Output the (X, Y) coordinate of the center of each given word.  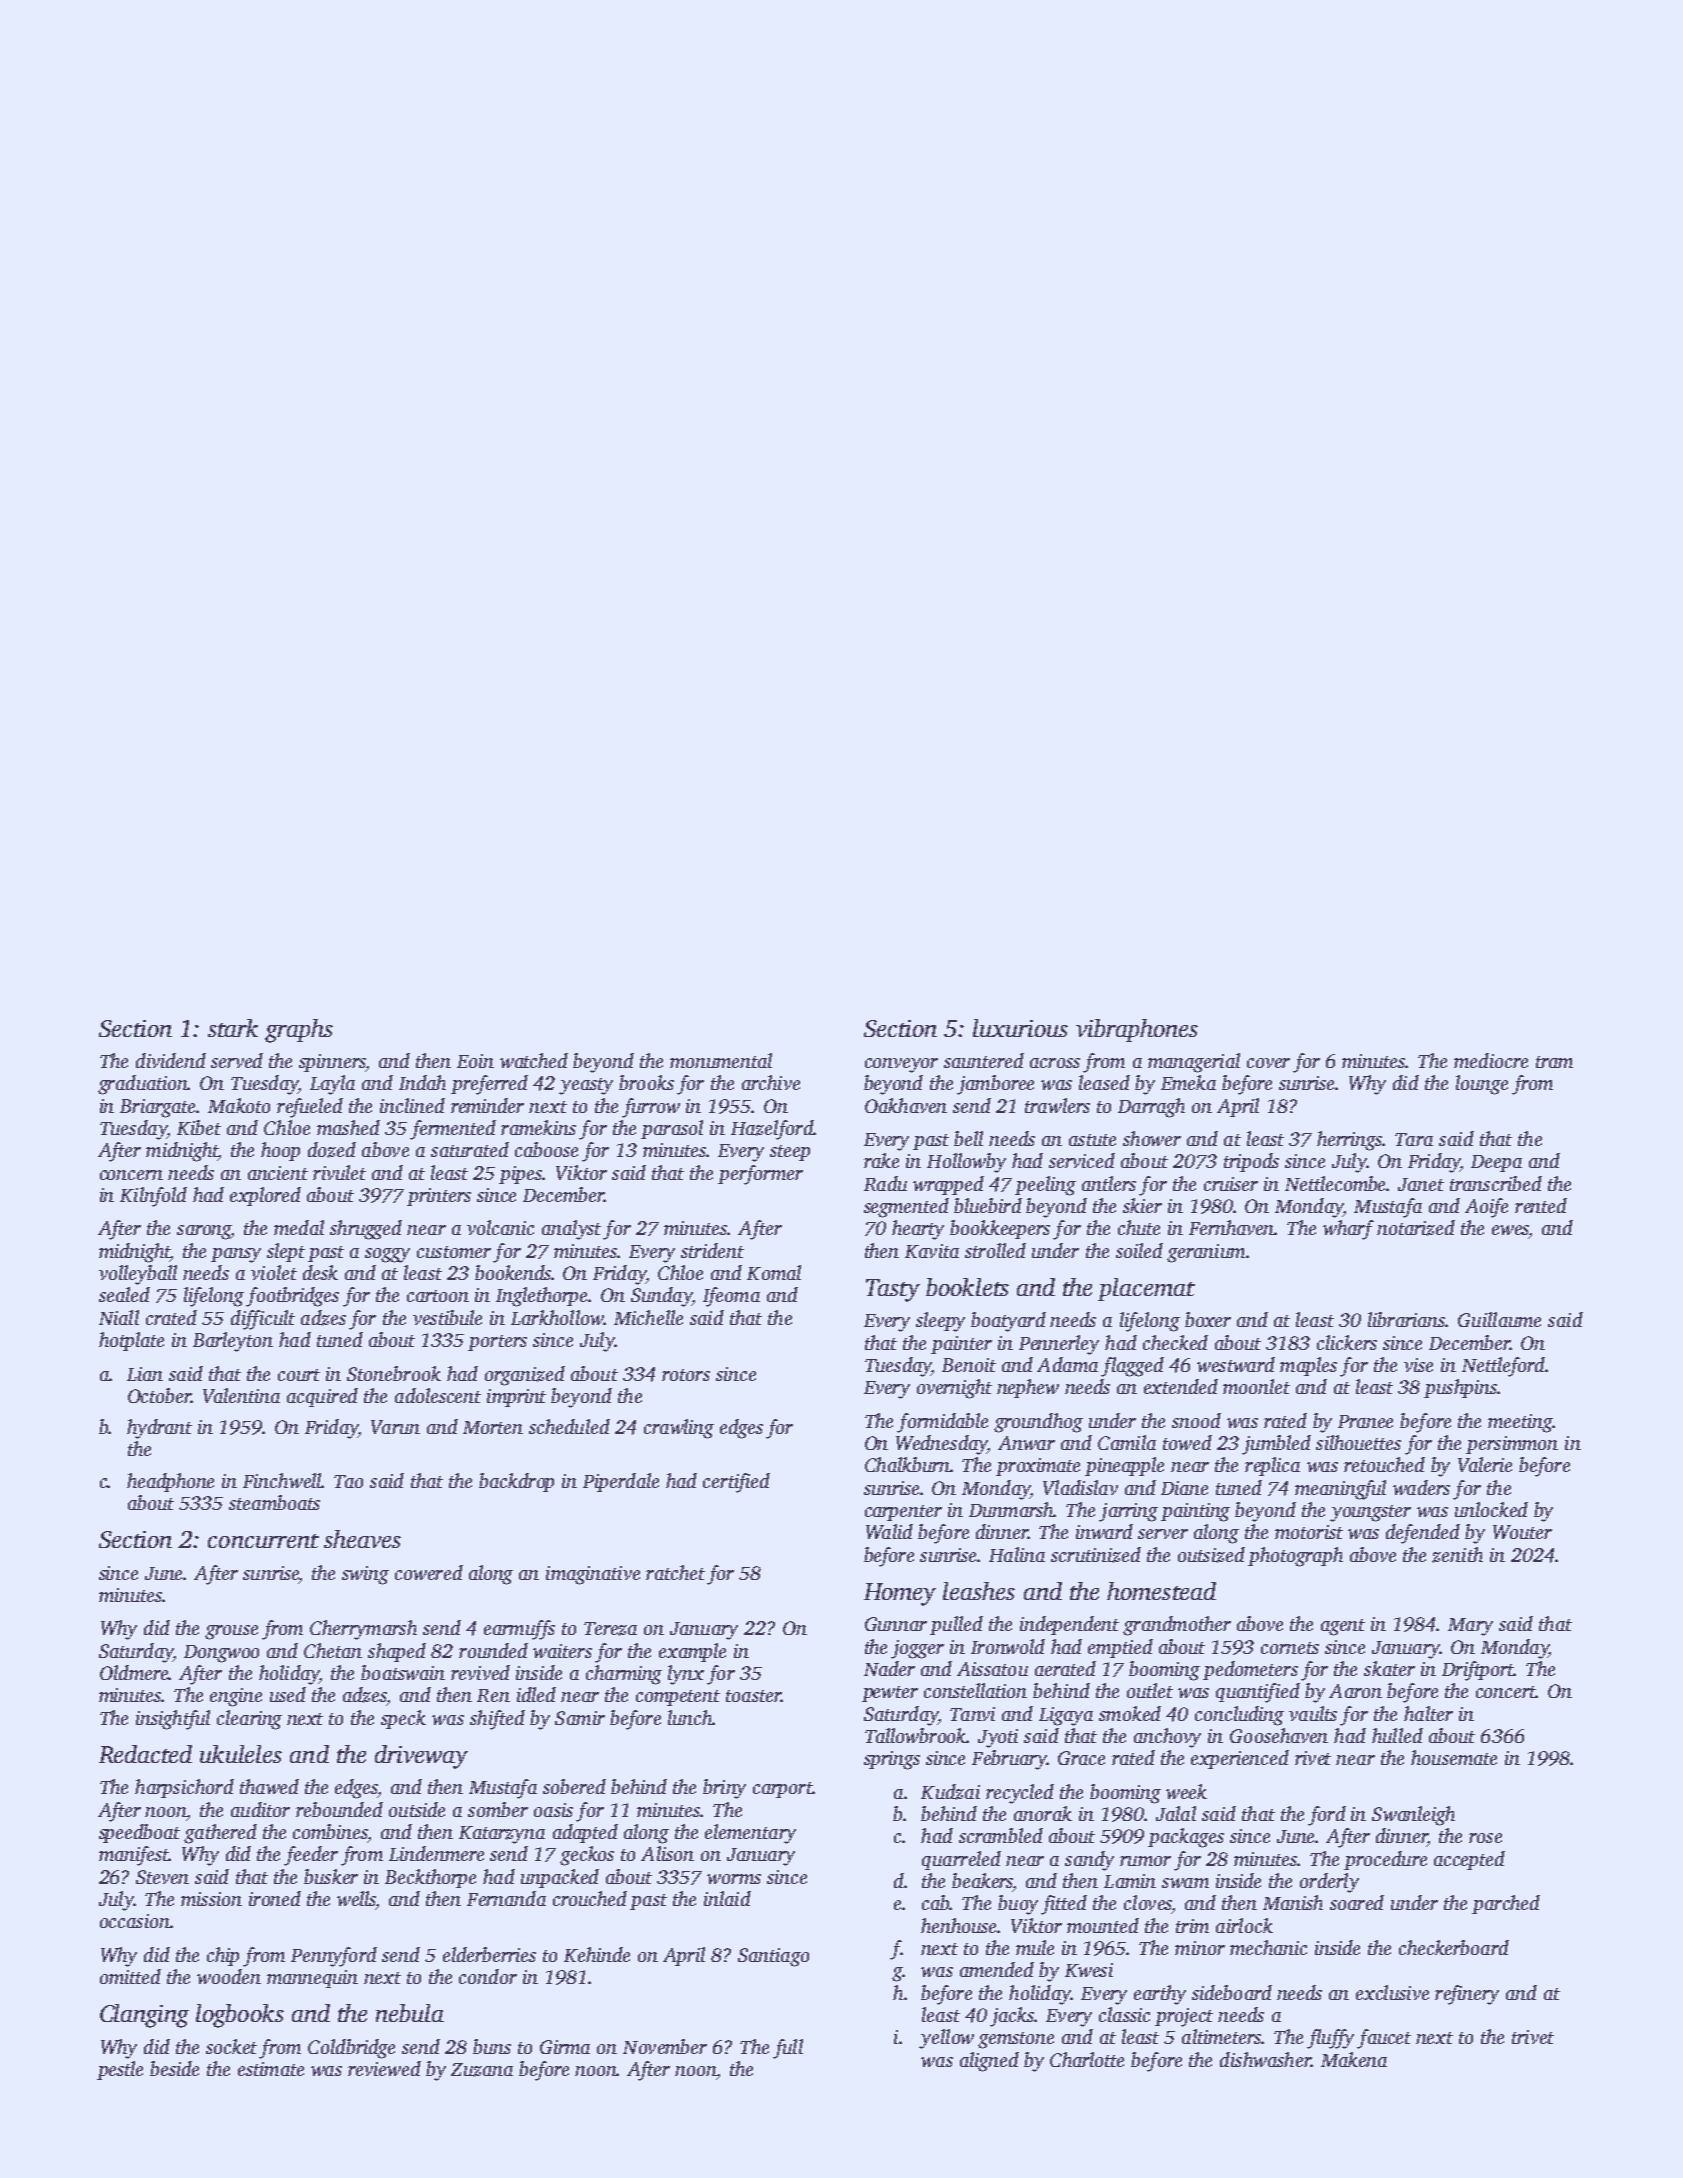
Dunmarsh (1011, 1509)
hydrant (159, 1429)
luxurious (1020, 1028)
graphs (299, 1031)
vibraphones (1137, 1030)
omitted (130, 1976)
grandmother (1177, 1626)
